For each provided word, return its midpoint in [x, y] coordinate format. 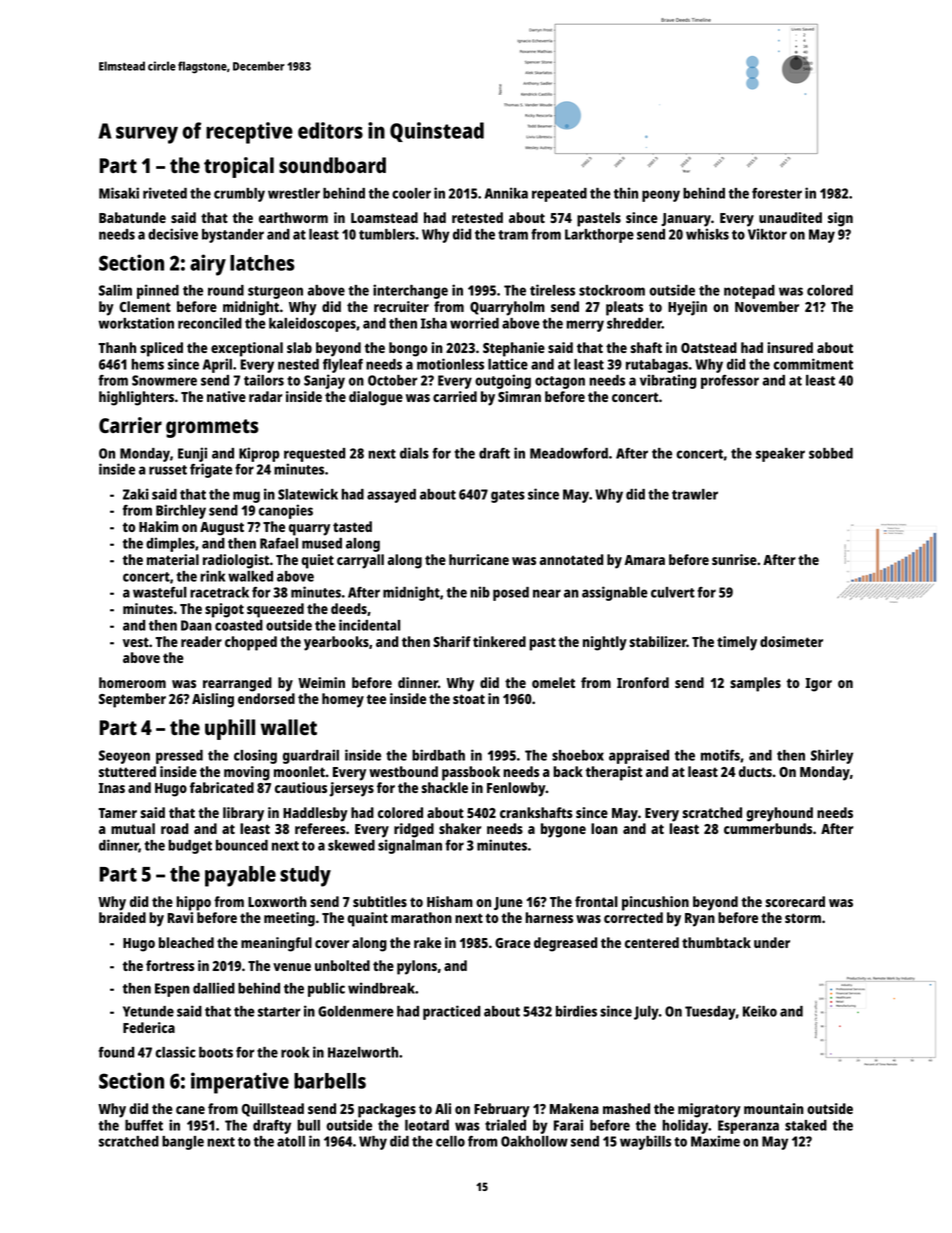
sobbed [831, 453]
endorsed [266, 698]
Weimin [321, 682]
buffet [144, 1125]
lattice [508, 364]
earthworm [293, 217]
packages [387, 1110]
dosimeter [791, 641]
